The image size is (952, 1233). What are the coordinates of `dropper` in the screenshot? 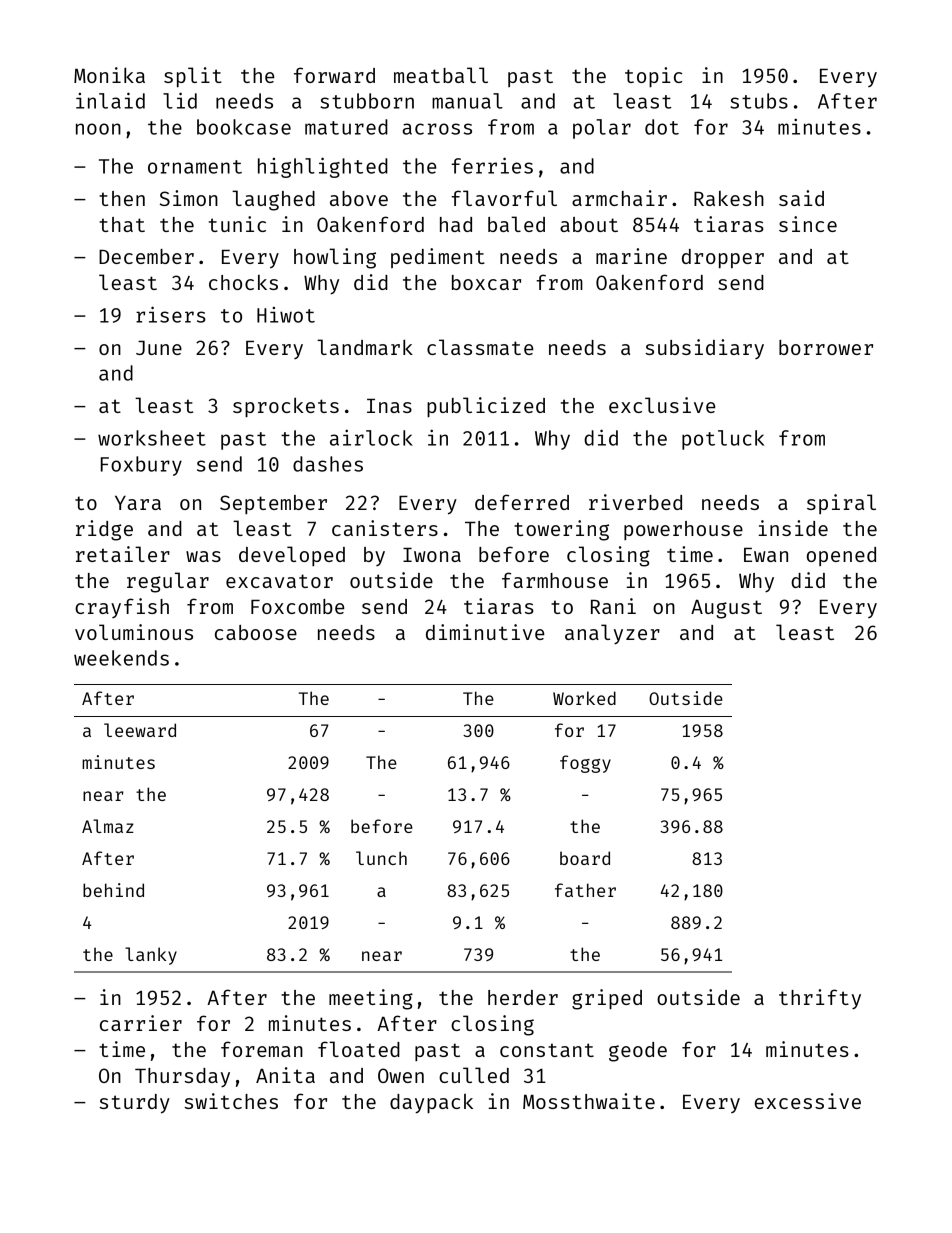 It's located at (723, 258).
